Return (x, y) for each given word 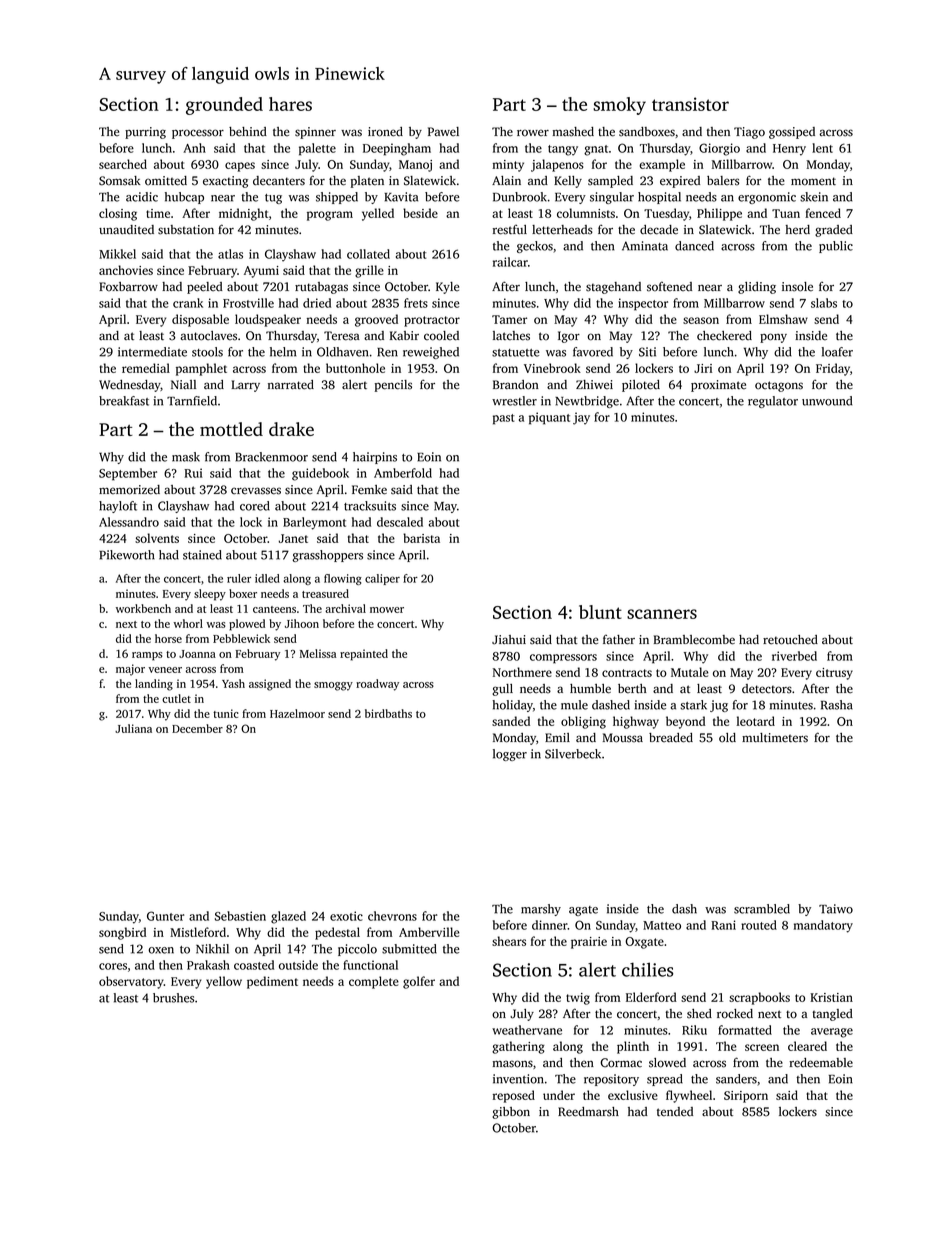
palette (317, 149)
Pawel (443, 132)
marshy (541, 910)
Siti (647, 352)
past (504, 419)
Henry (789, 150)
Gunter (165, 916)
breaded (671, 738)
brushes (173, 998)
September (128, 474)
